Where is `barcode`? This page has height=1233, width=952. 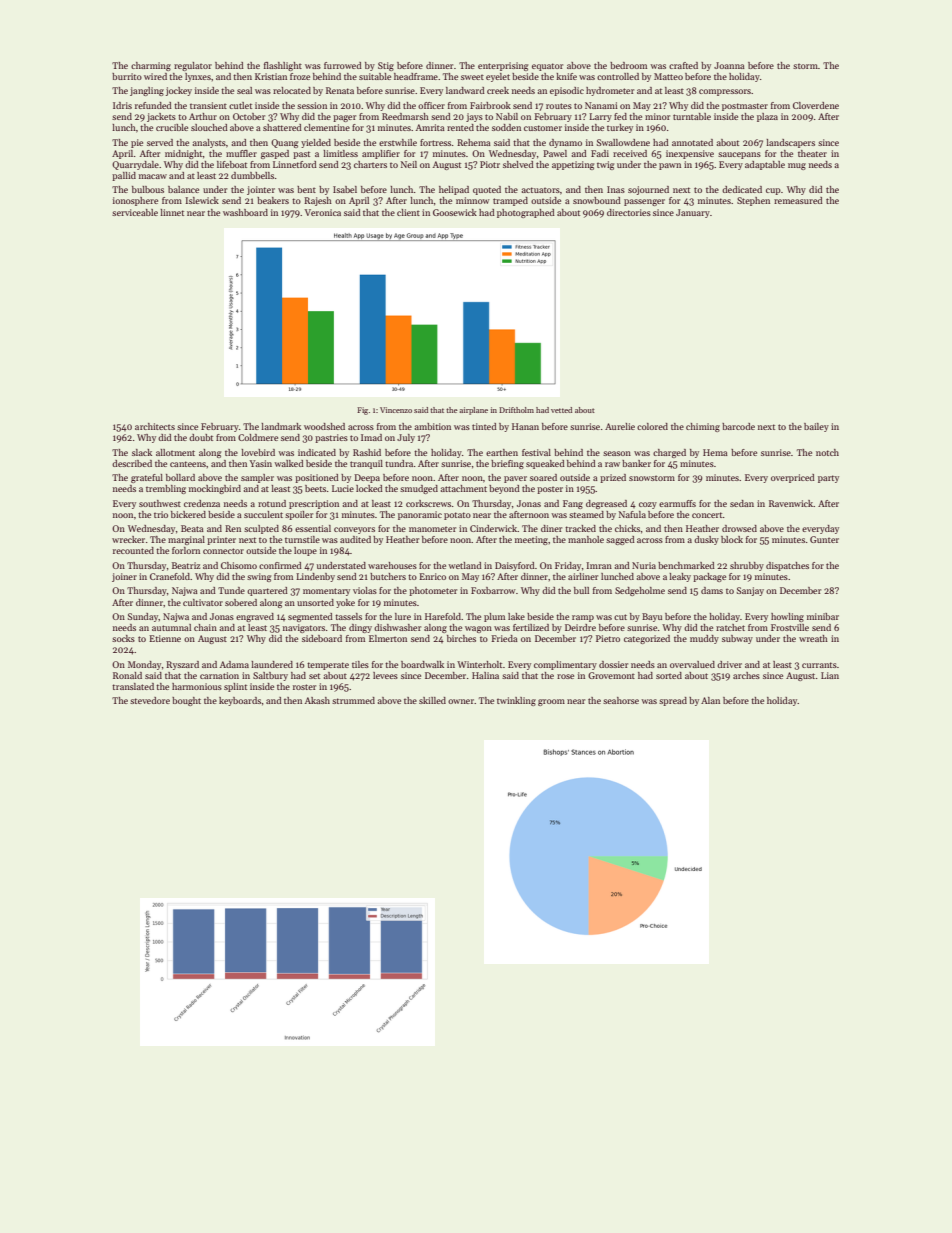 barcode is located at coordinates (738, 426).
